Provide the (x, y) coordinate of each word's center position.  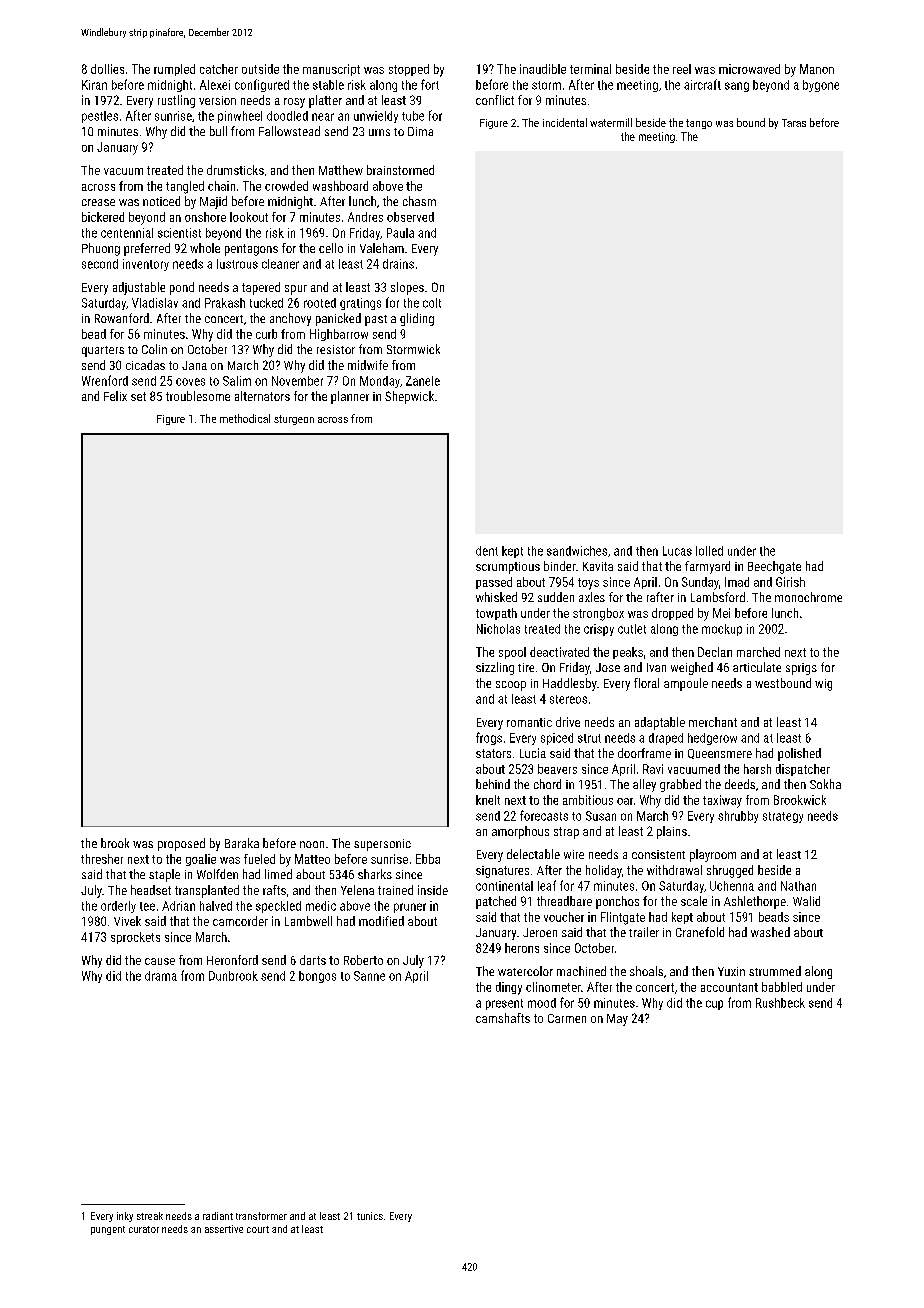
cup (714, 1005)
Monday (380, 382)
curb (266, 334)
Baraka (242, 843)
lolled (709, 551)
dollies (107, 69)
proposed (181, 844)
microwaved (749, 69)
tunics (370, 1216)
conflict (495, 100)
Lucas (677, 551)
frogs (489, 738)
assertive (224, 1229)
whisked (496, 597)
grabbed (680, 785)
